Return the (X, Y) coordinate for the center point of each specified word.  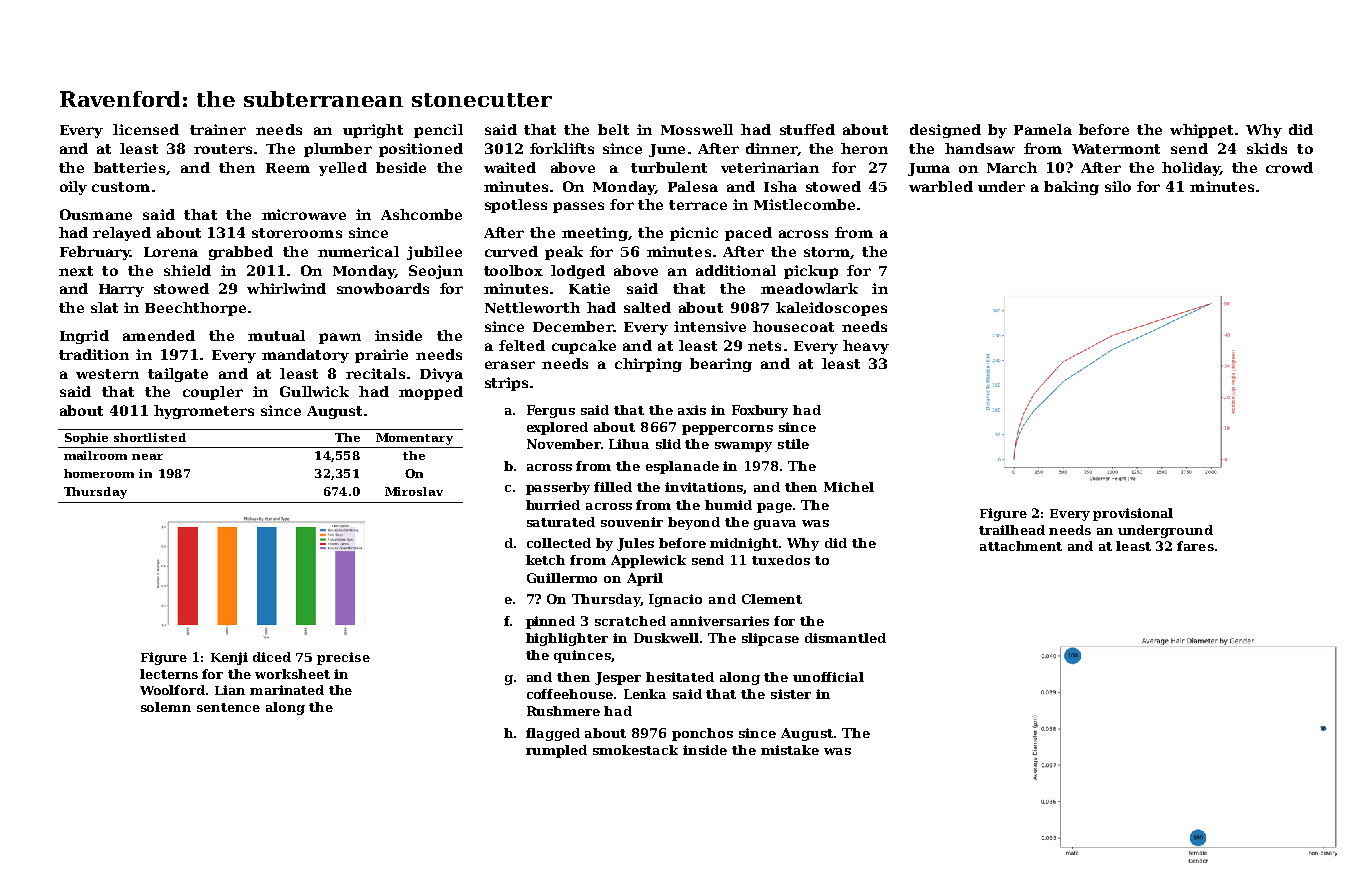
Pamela (1043, 129)
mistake (790, 750)
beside (401, 167)
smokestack (635, 750)
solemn (166, 707)
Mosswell (697, 129)
